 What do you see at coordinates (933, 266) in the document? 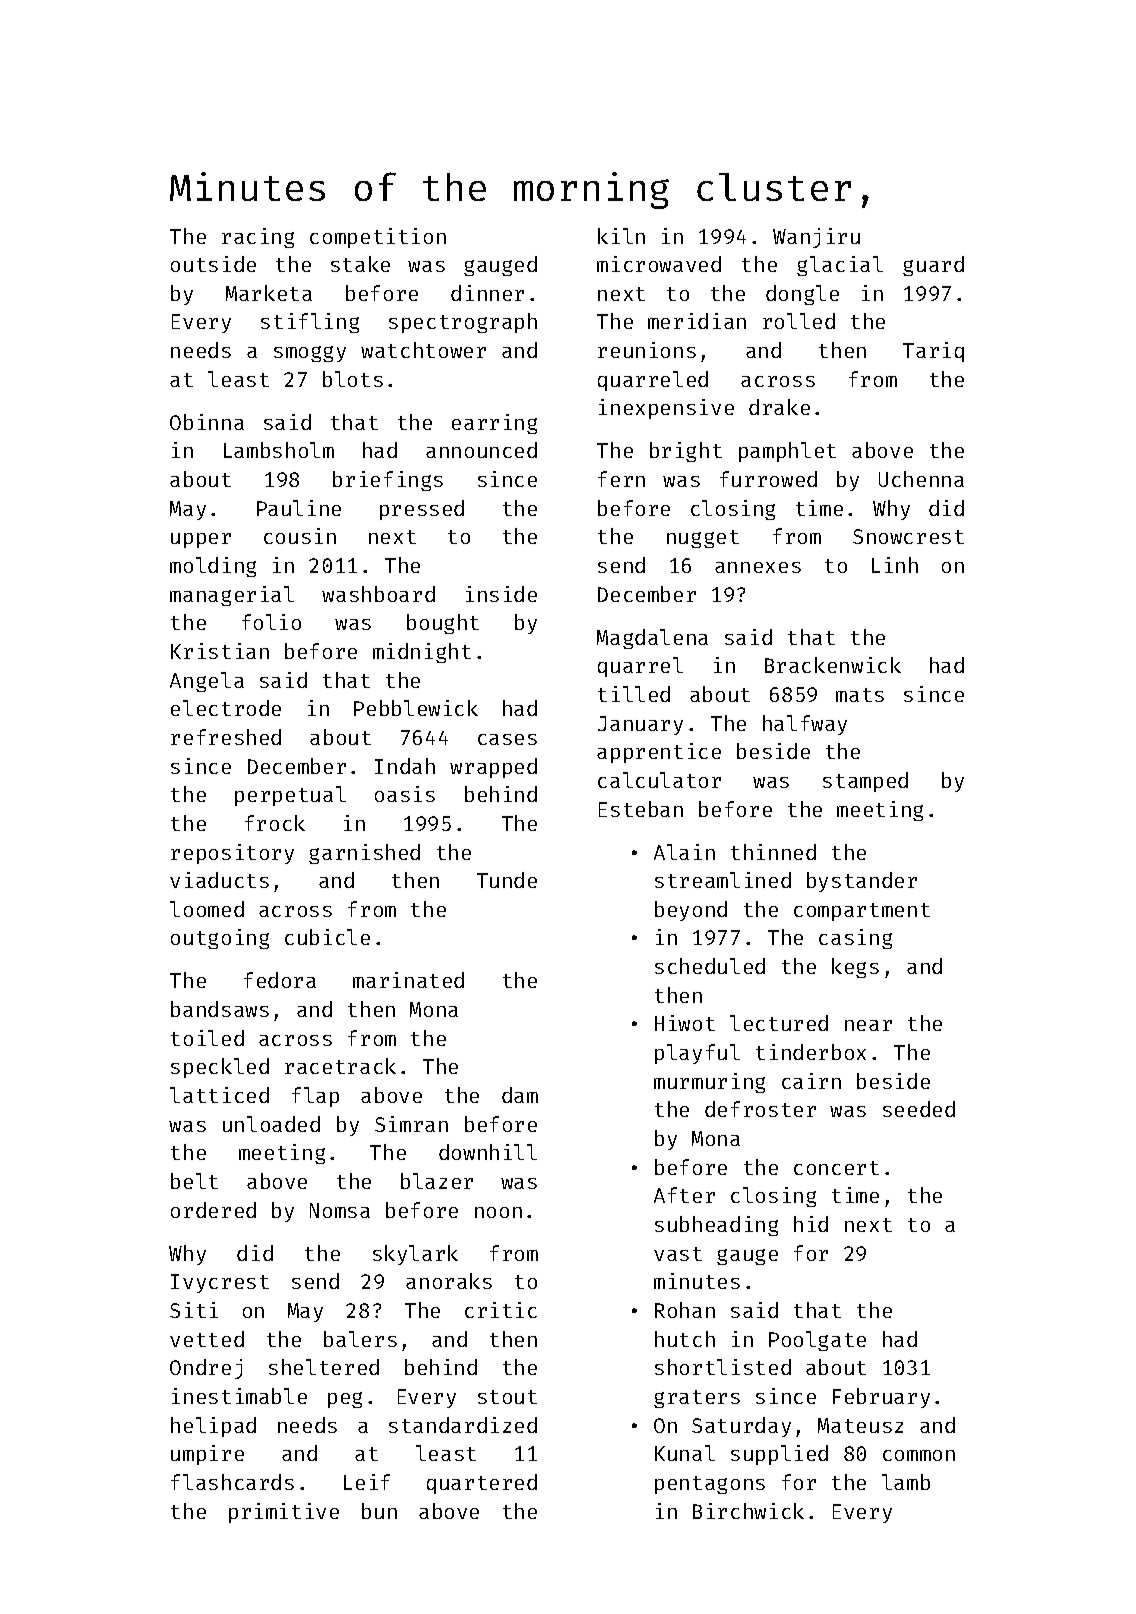
I see `guard` at bounding box center [933, 266].
